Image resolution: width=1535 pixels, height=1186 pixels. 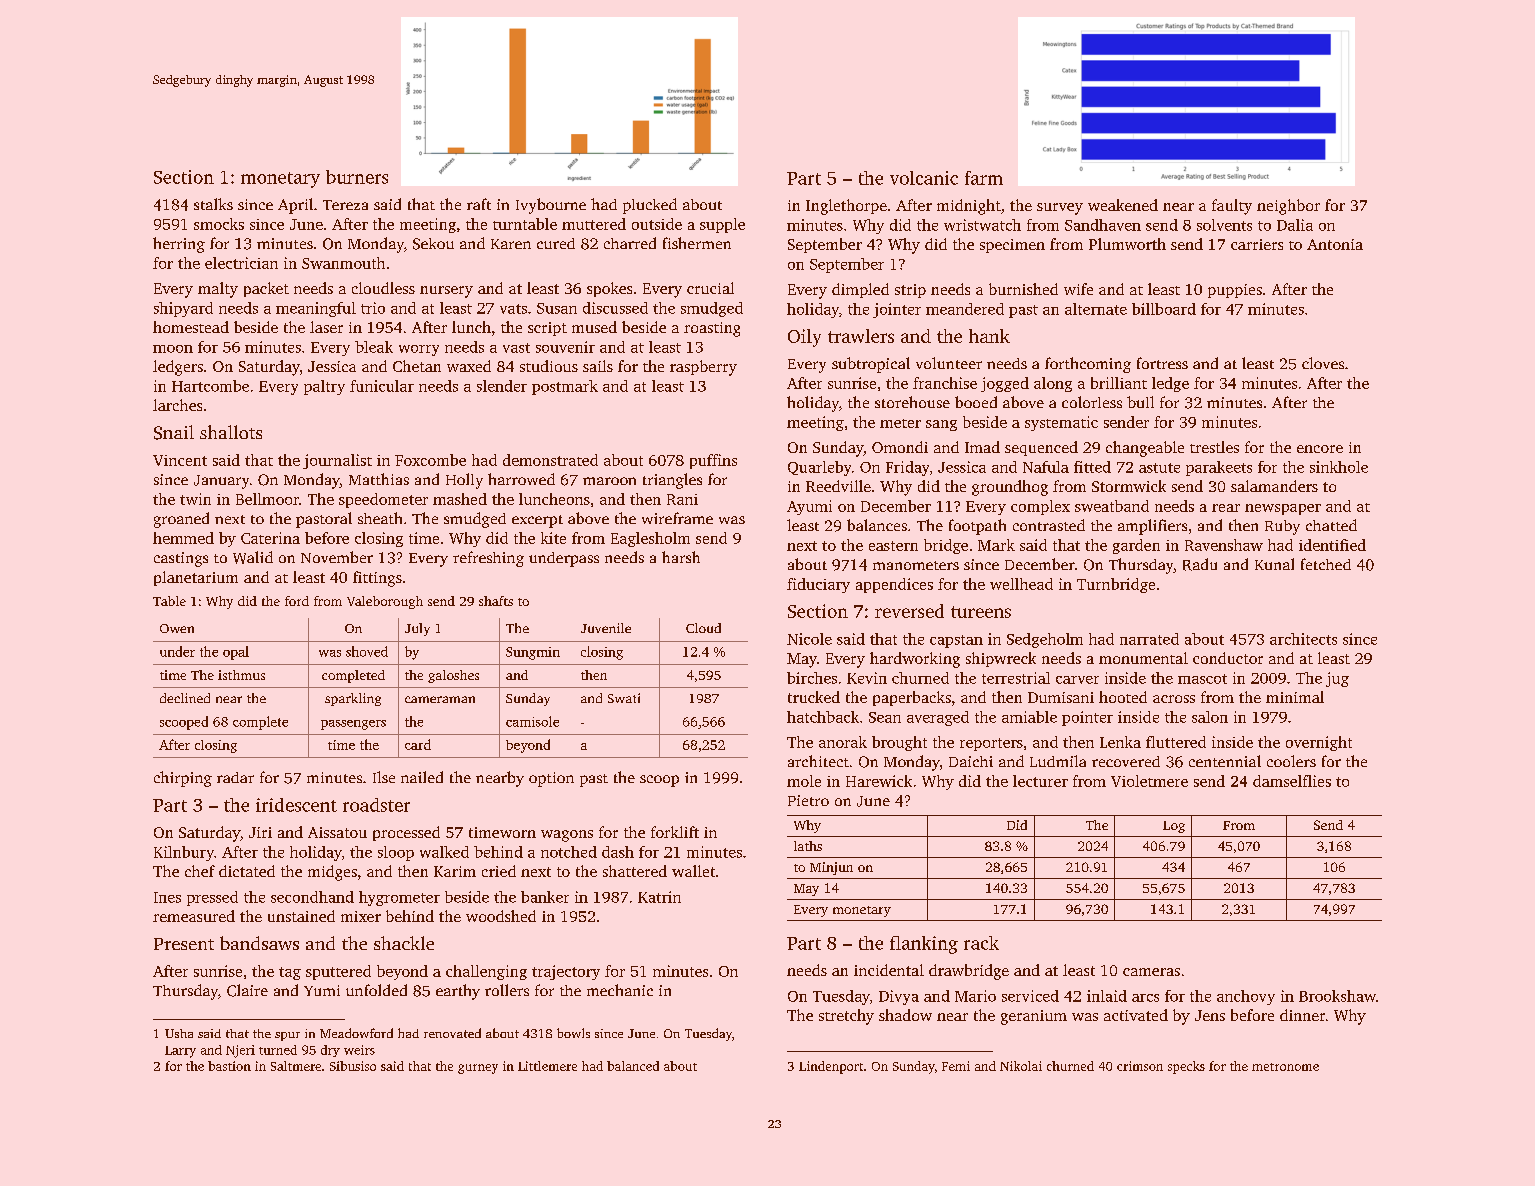 I want to click on Lindenport, so click(x=831, y=1067).
